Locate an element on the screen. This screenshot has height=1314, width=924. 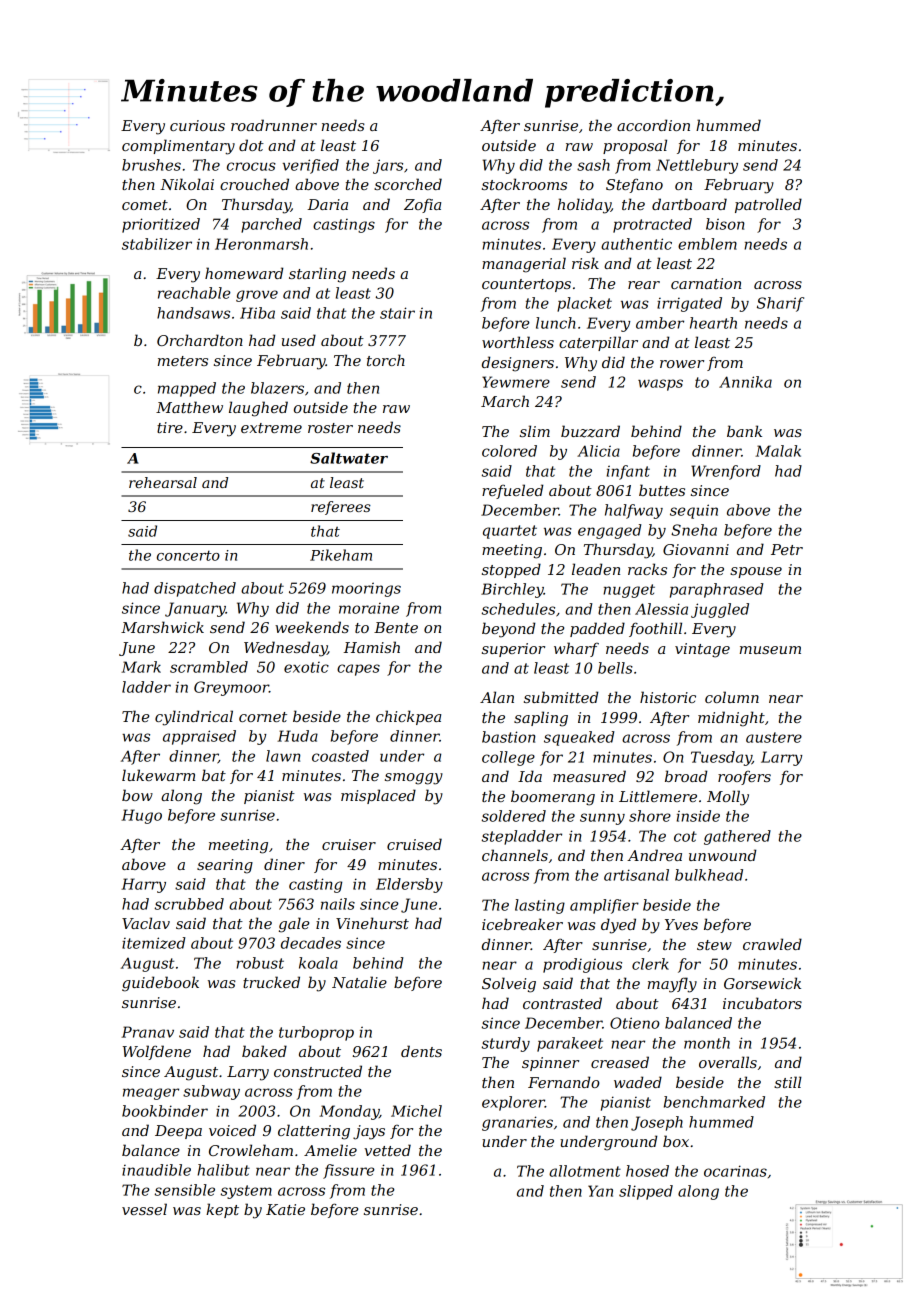
refueled is located at coordinates (513, 491).
